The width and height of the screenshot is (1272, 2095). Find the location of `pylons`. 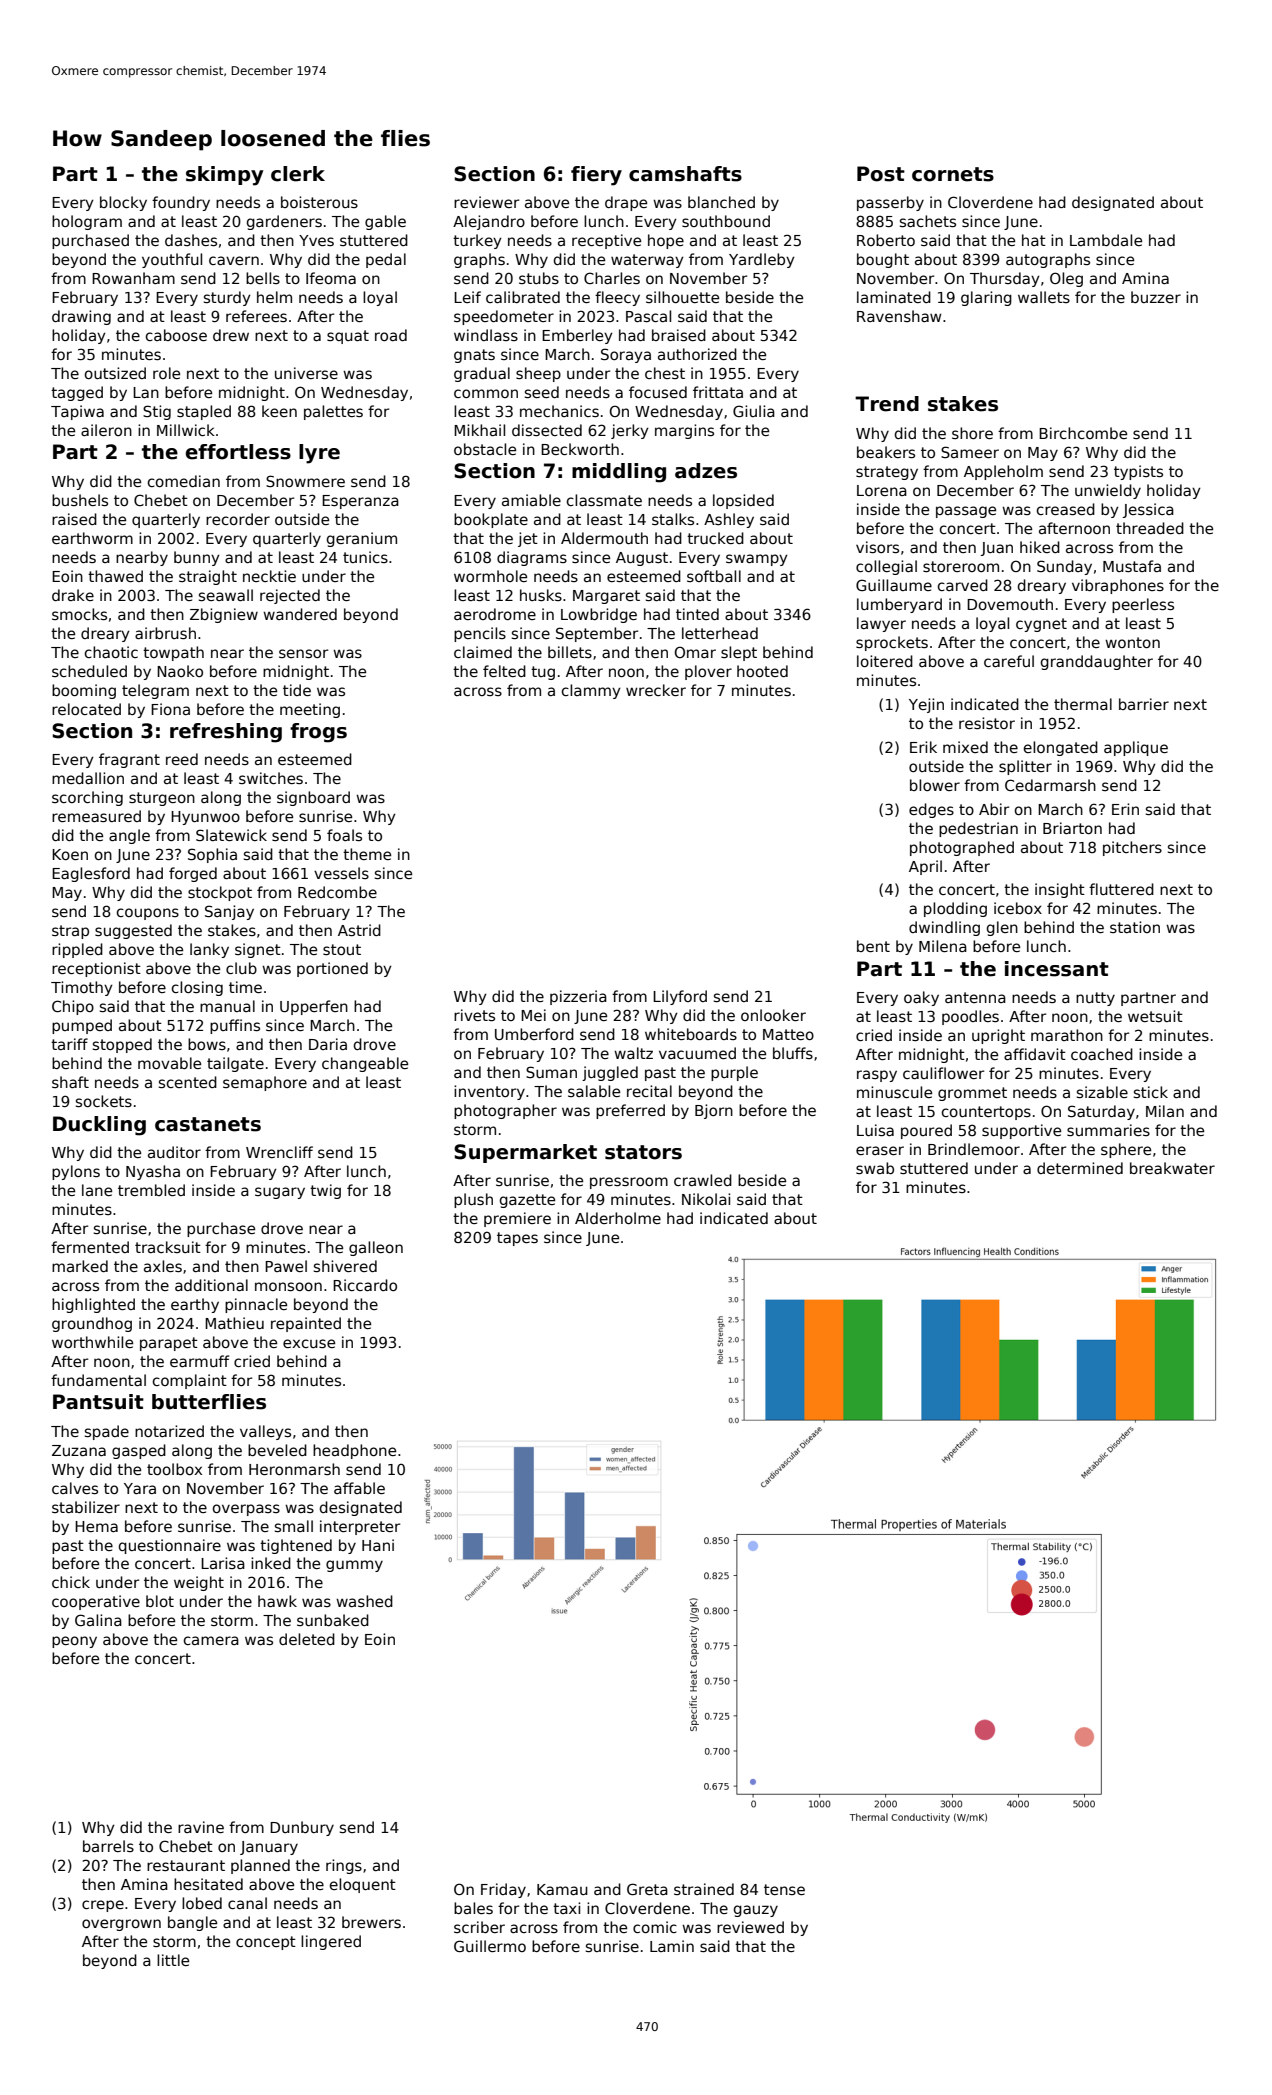

pylons is located at coordinates (76, 1172).
